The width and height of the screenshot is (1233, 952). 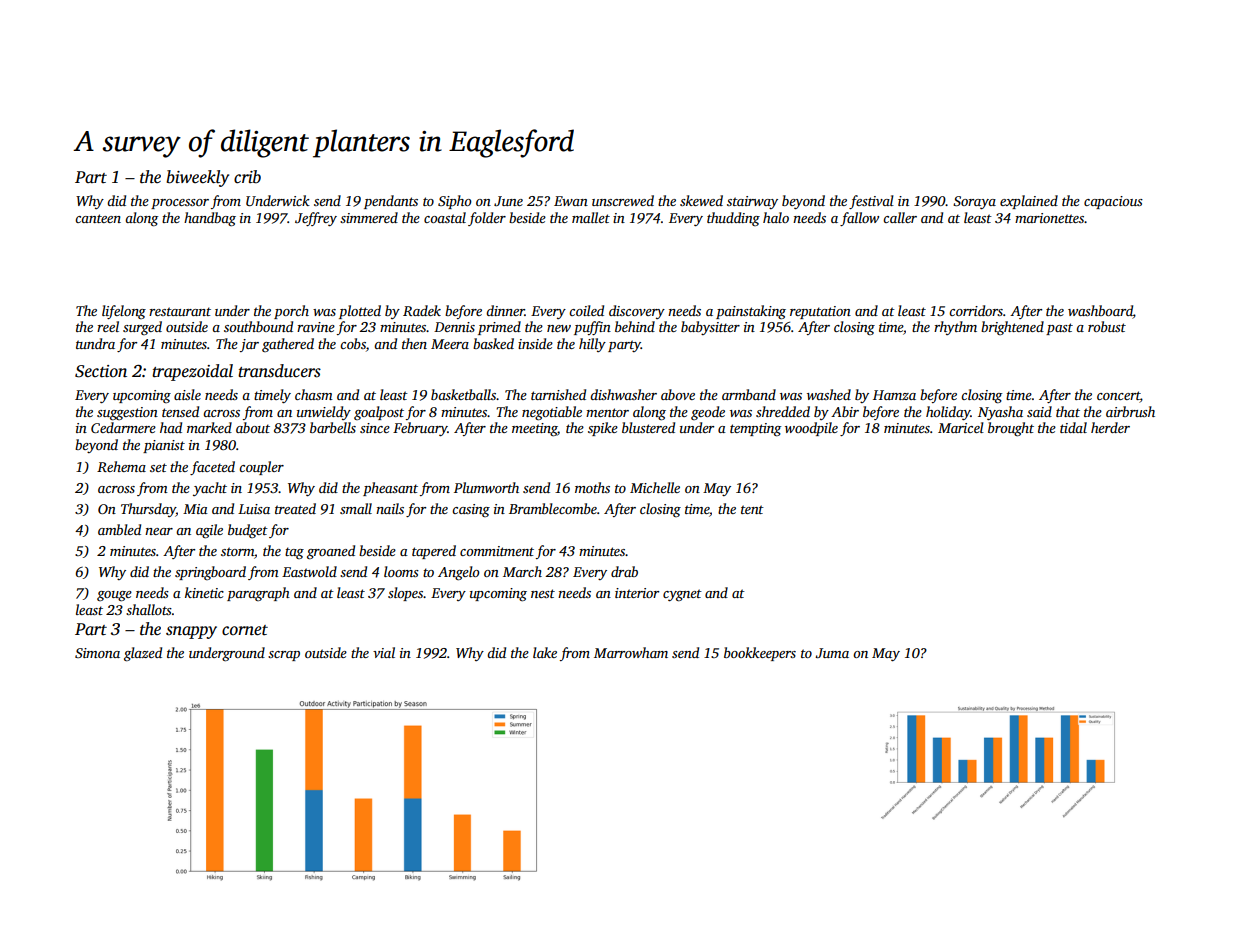 I want to click on tent, so click(x=752, y=509).
